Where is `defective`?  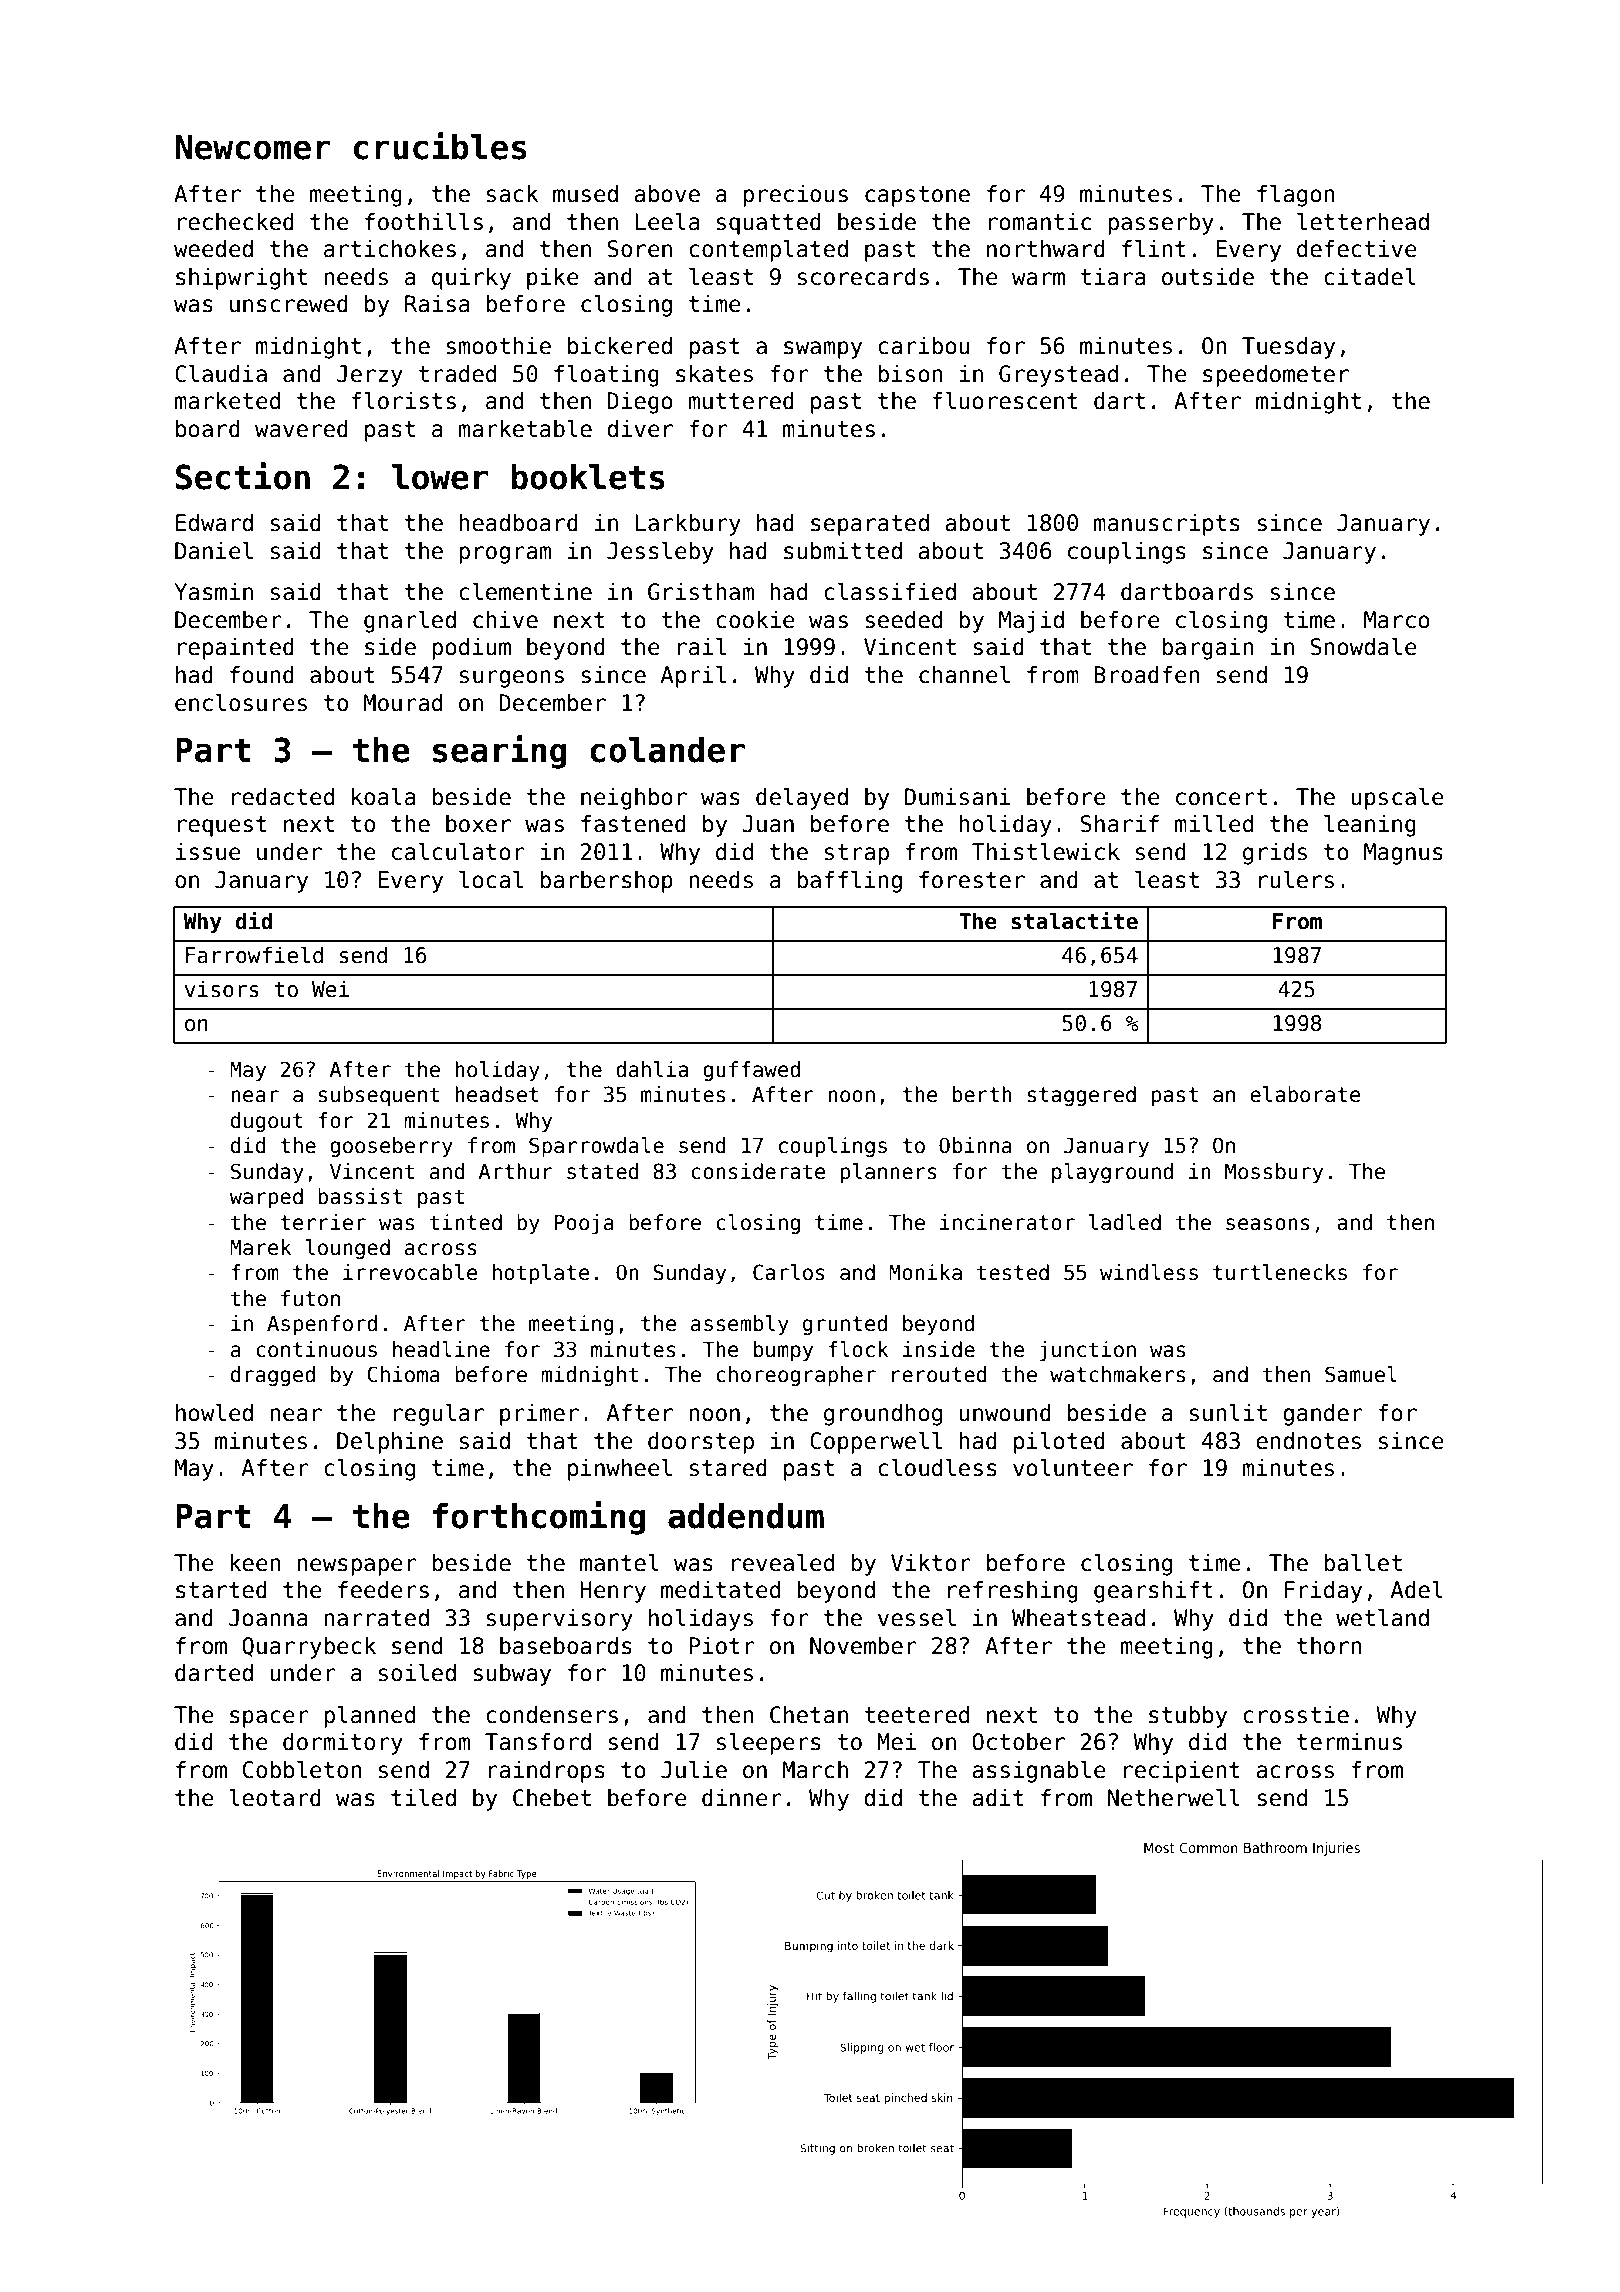 defective is located at coordinates (1357, 249).
